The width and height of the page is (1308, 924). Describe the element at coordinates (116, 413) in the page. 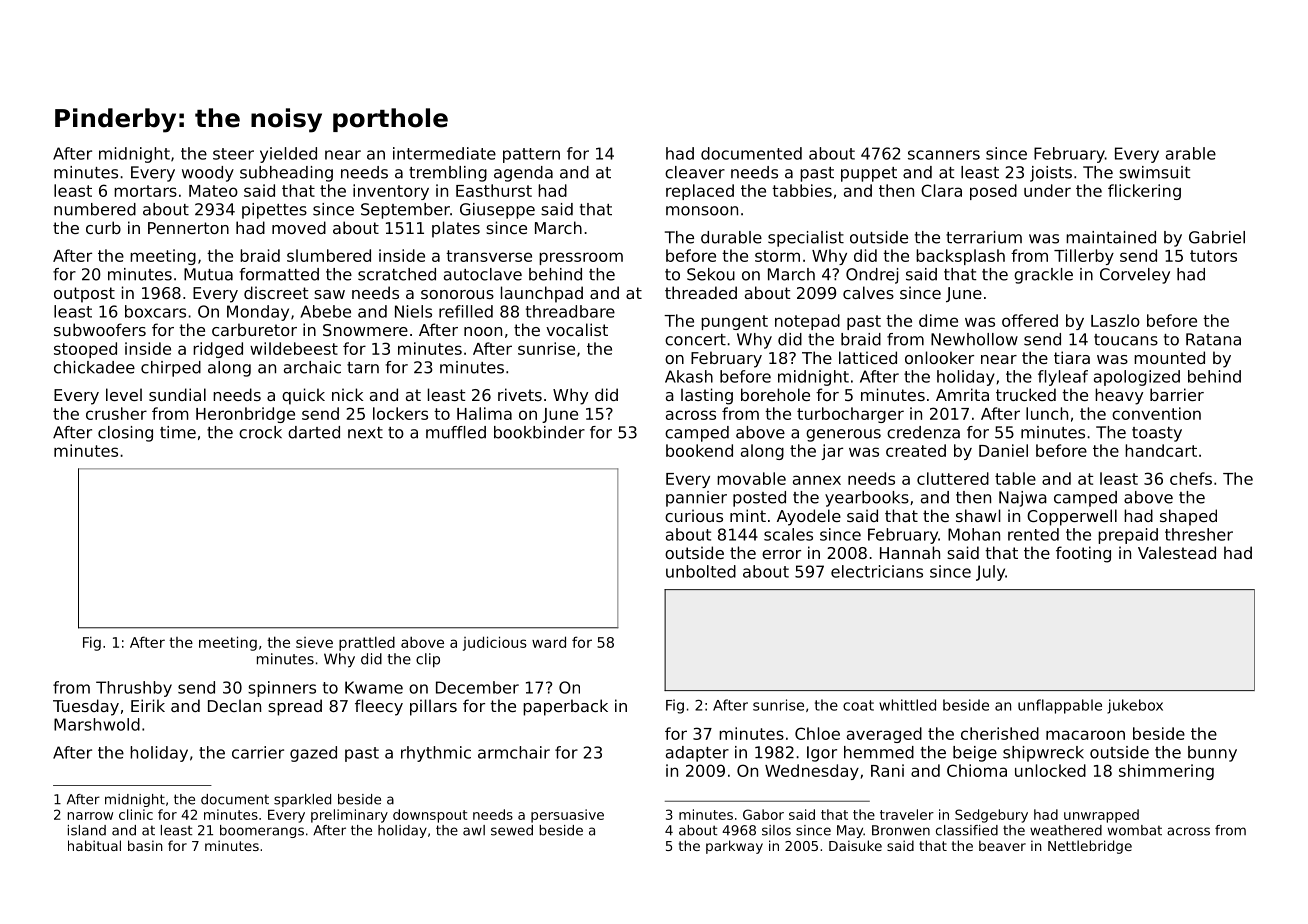

I see `crusher` at that location.
